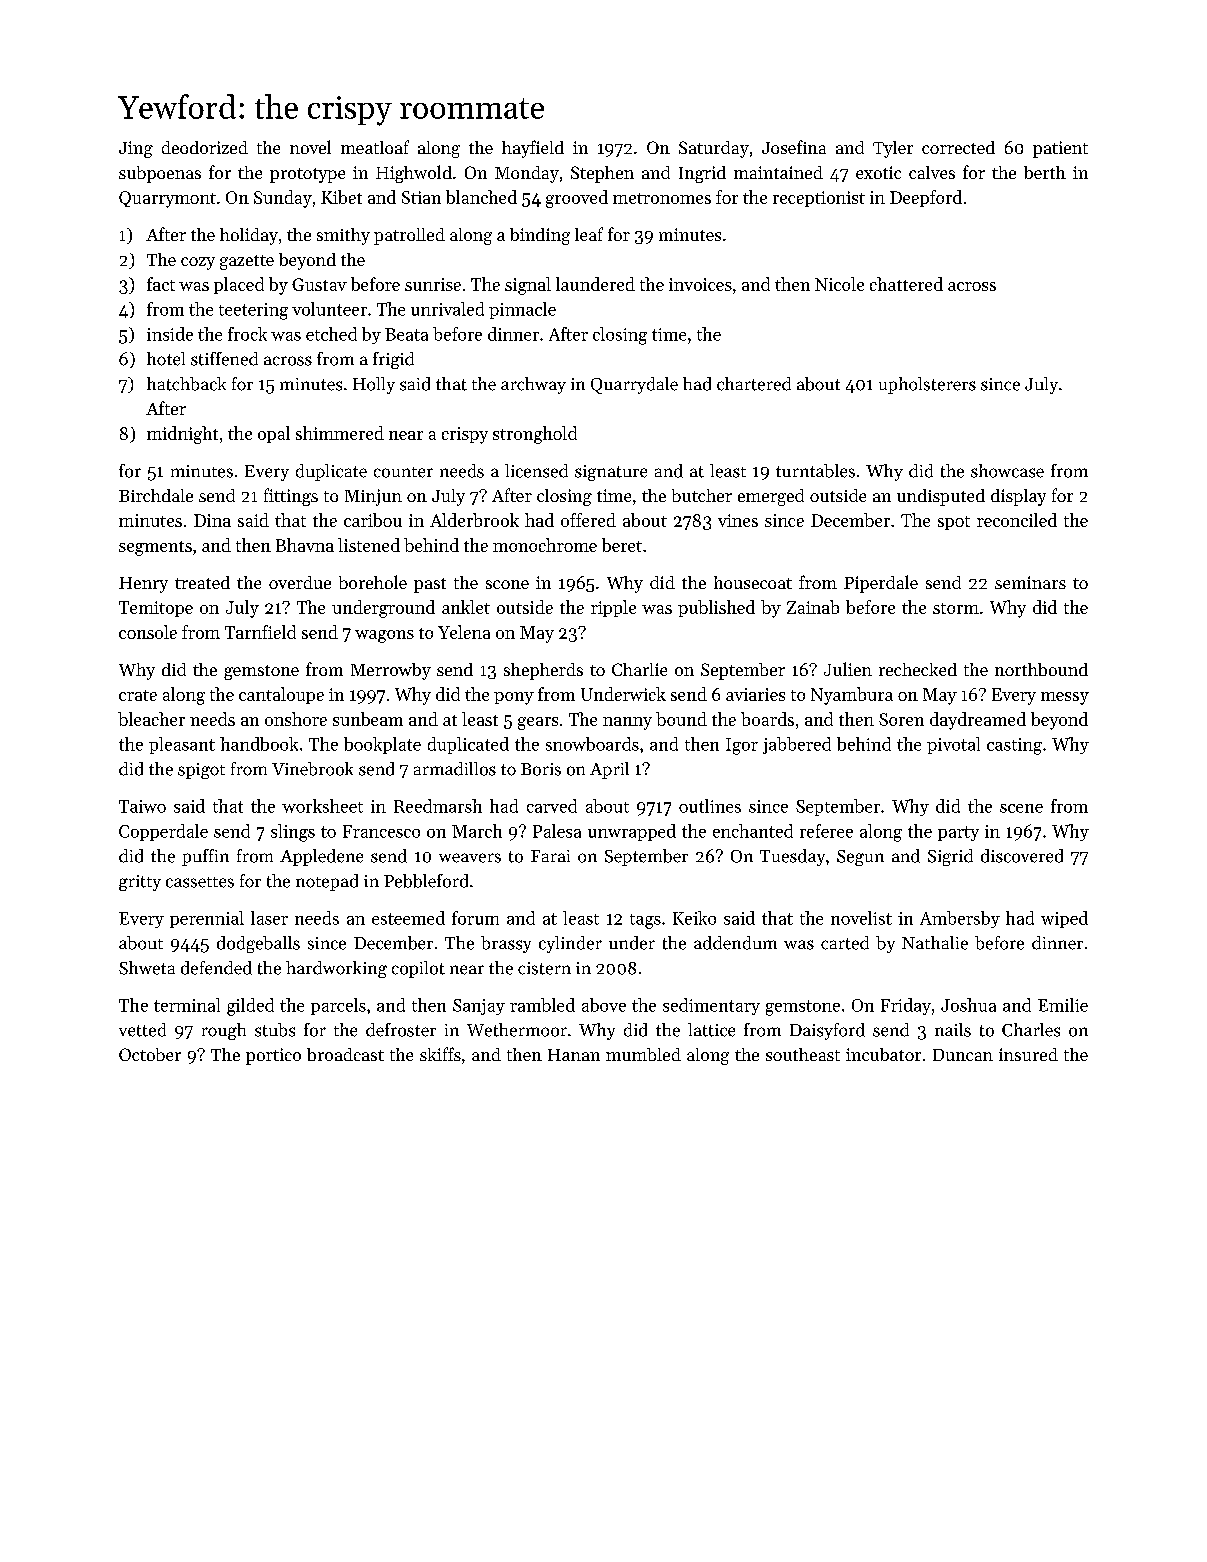 The height and width of the image is (1562, 1207). I want to click on stubs, so click(275, 1030).
